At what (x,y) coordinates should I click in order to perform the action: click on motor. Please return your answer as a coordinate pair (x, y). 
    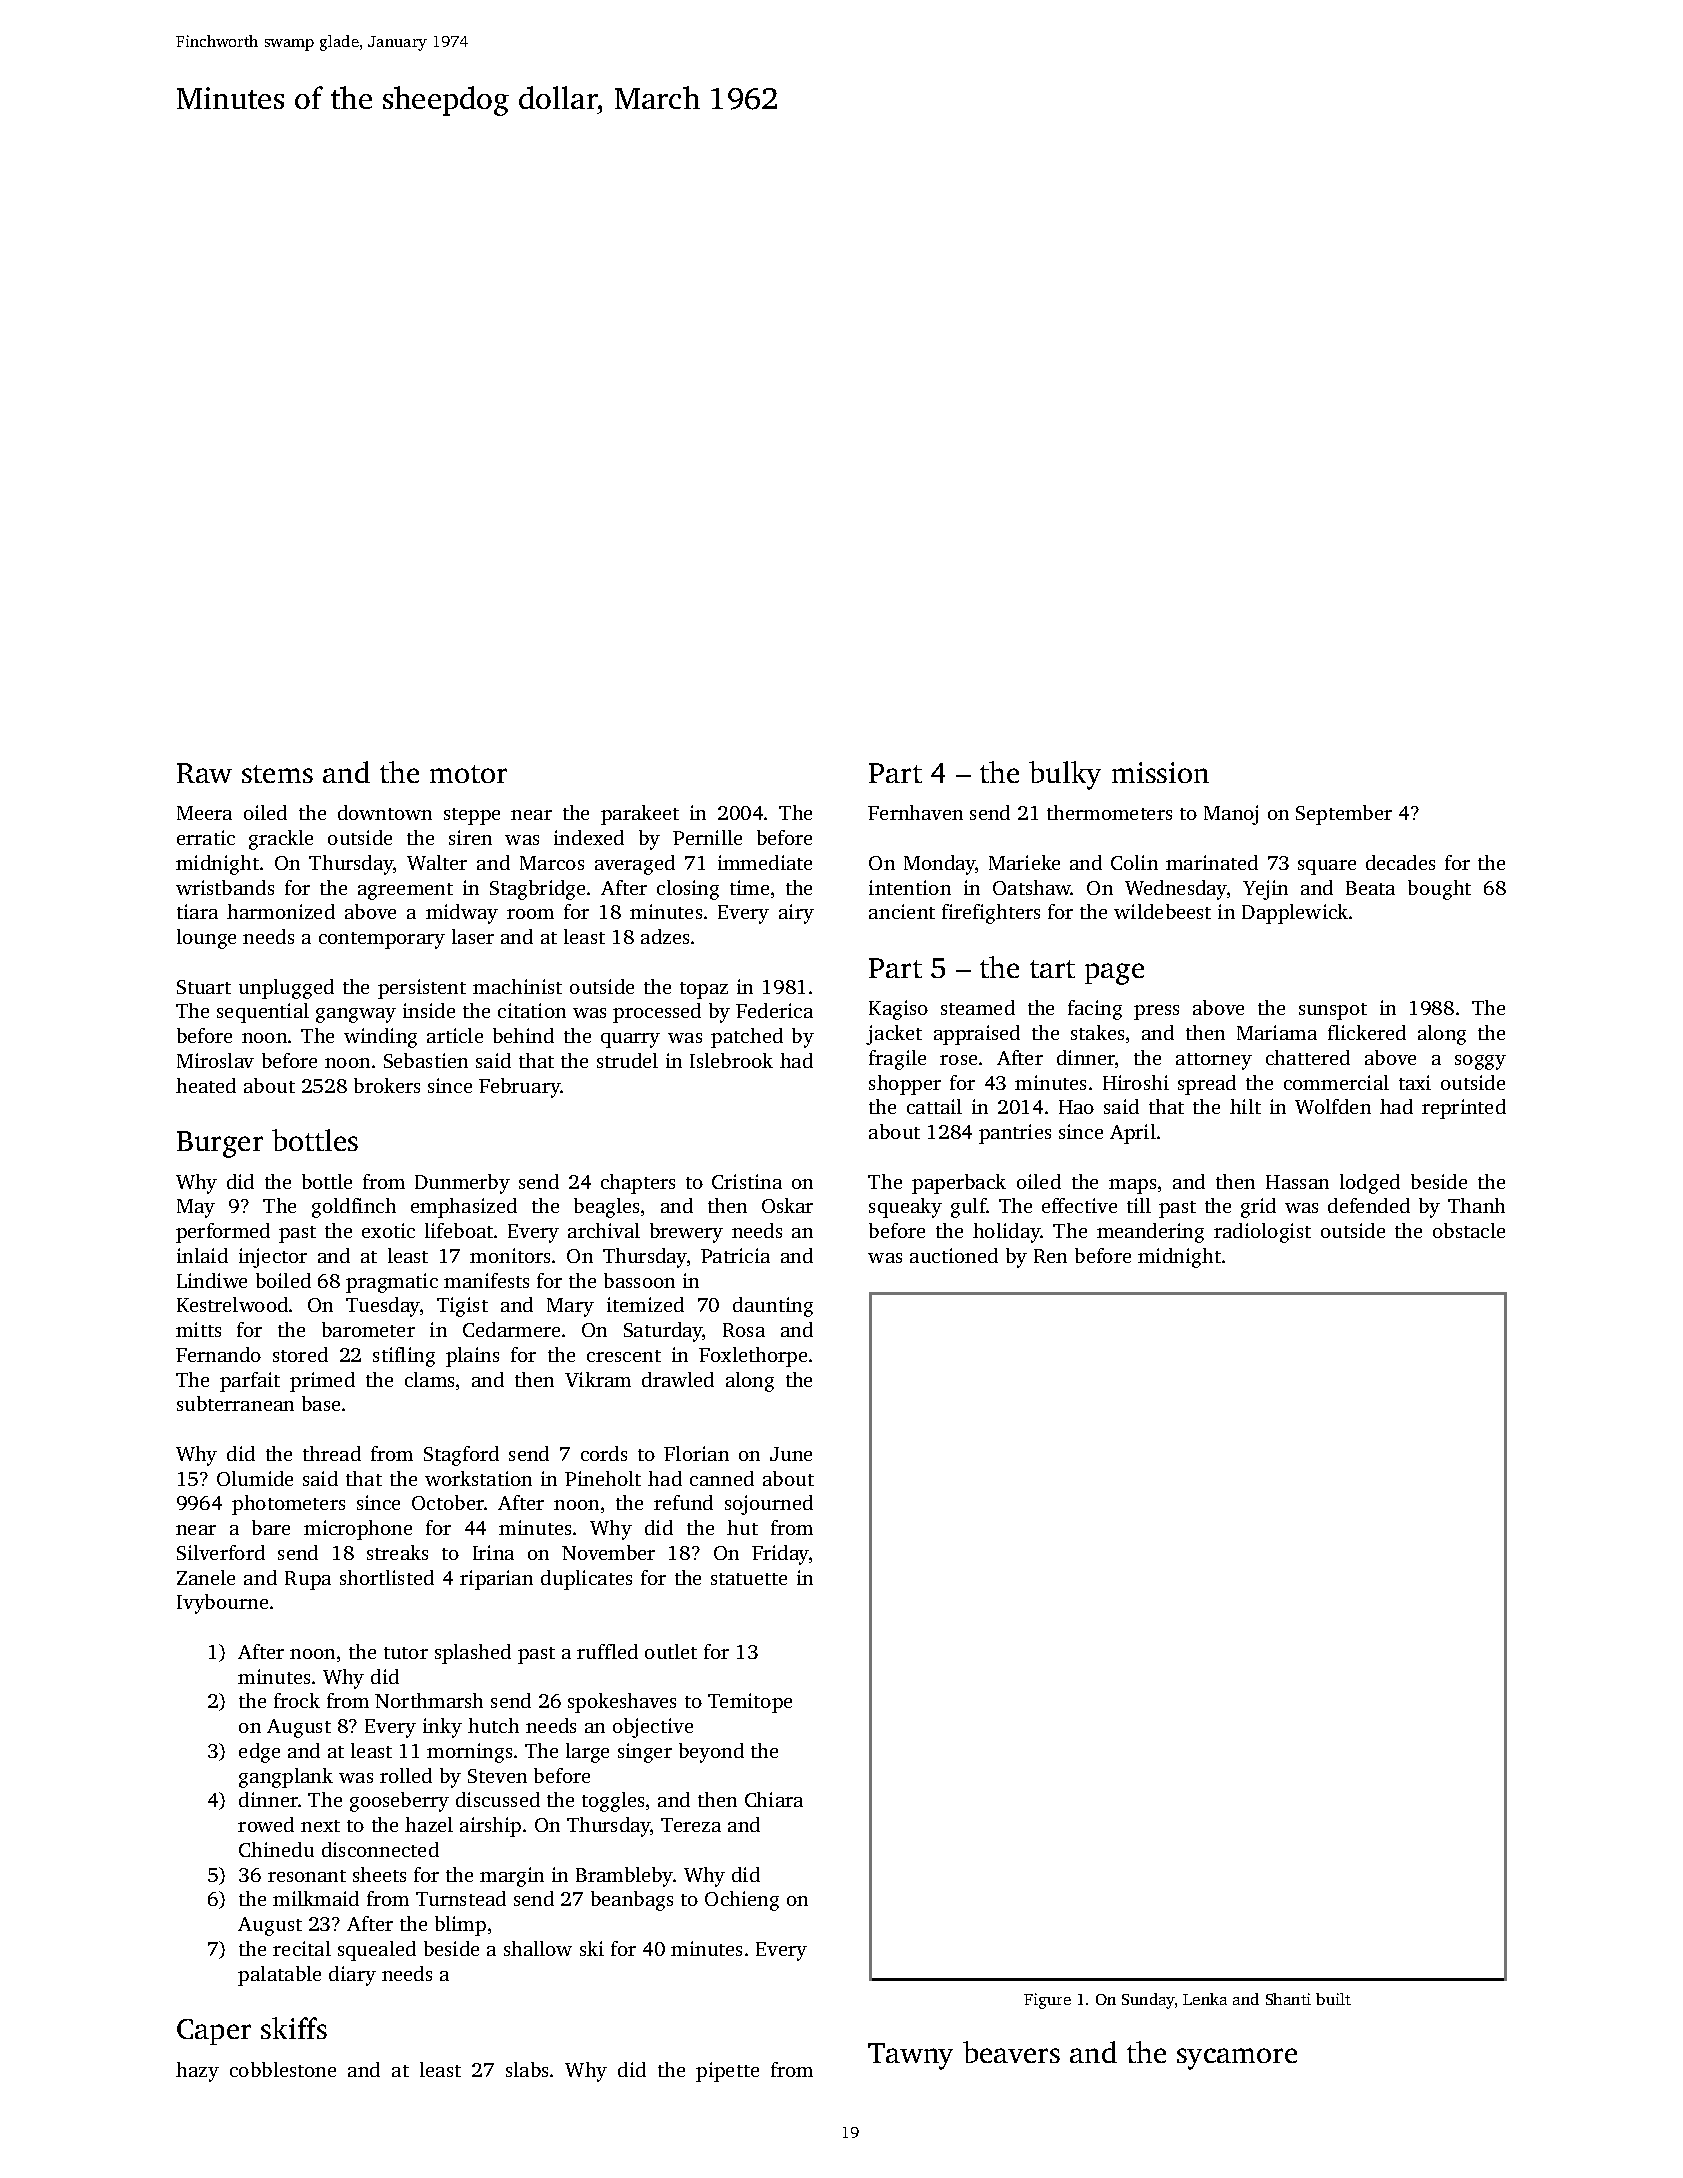
    Looking at the image, I should click on (468, 774).
